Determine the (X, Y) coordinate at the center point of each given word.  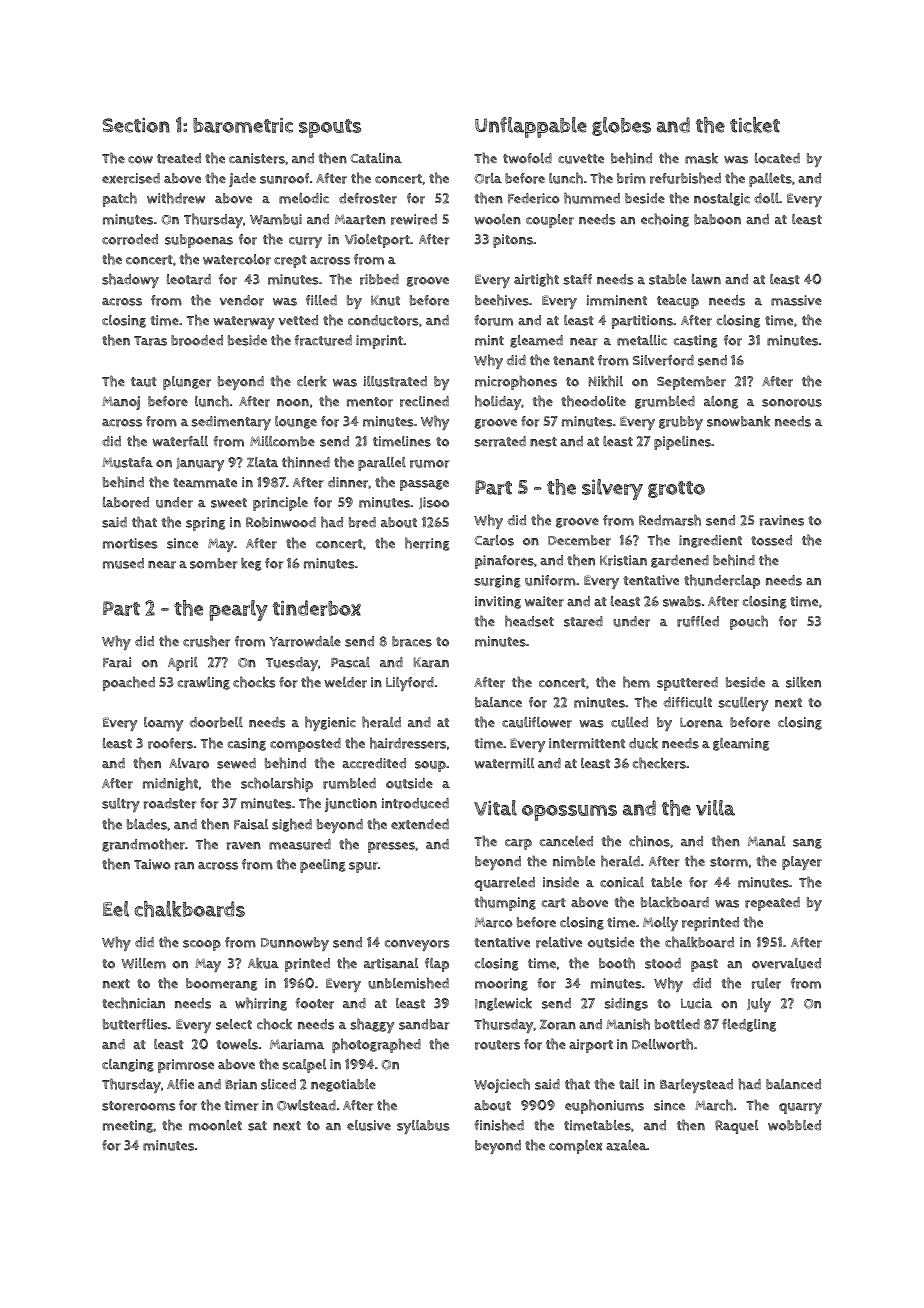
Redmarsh (670, 520)
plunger (187, 383)
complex (576, 1147)
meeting (128, 1126)
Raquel (736, 1127)
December (579, 540)
